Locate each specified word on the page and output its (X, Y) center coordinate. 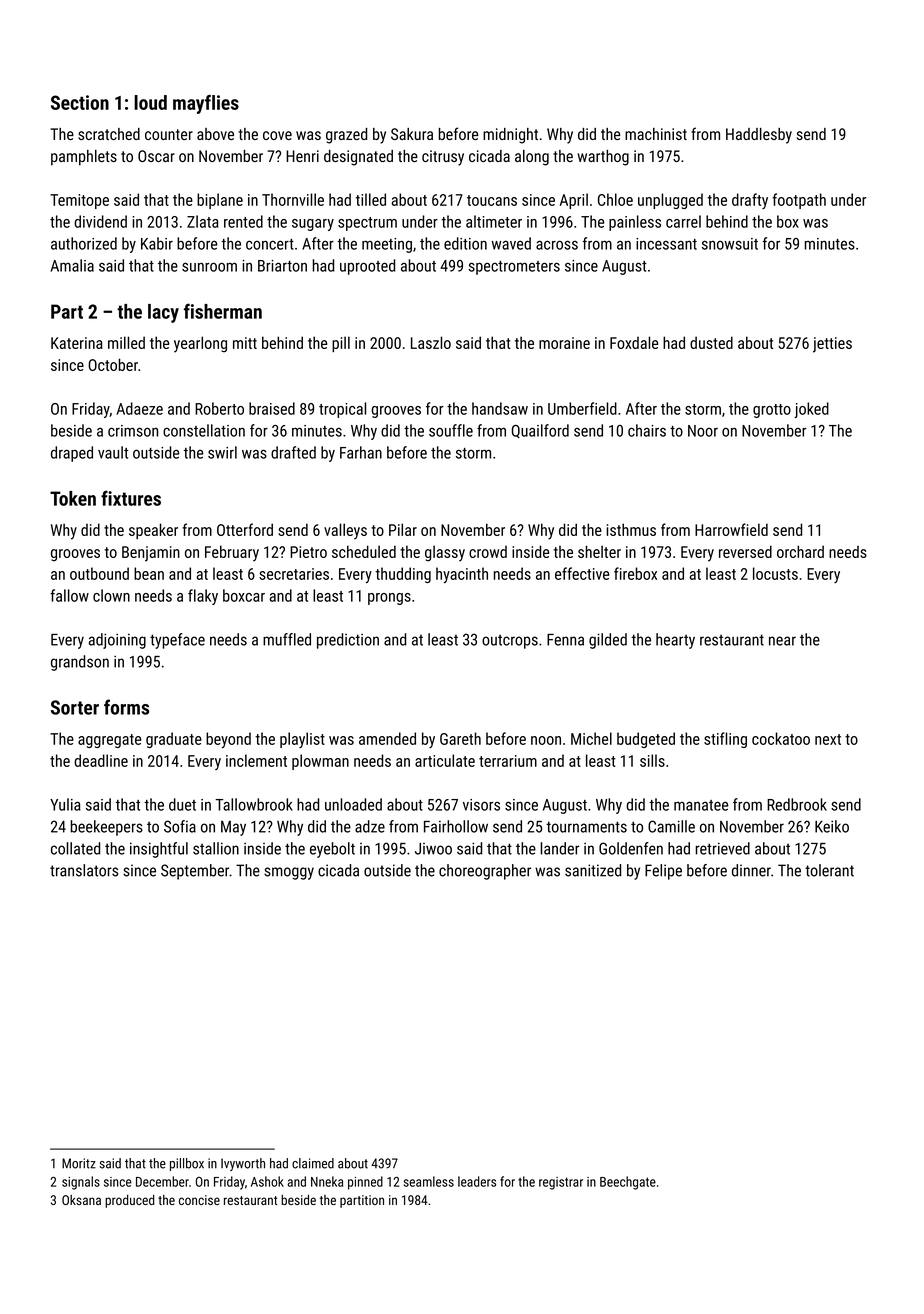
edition (465, 243)
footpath (799, 201)
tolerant (829, 870)
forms (126, 707)
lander (559, 848)
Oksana (81, 1200)
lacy (163, 313)
